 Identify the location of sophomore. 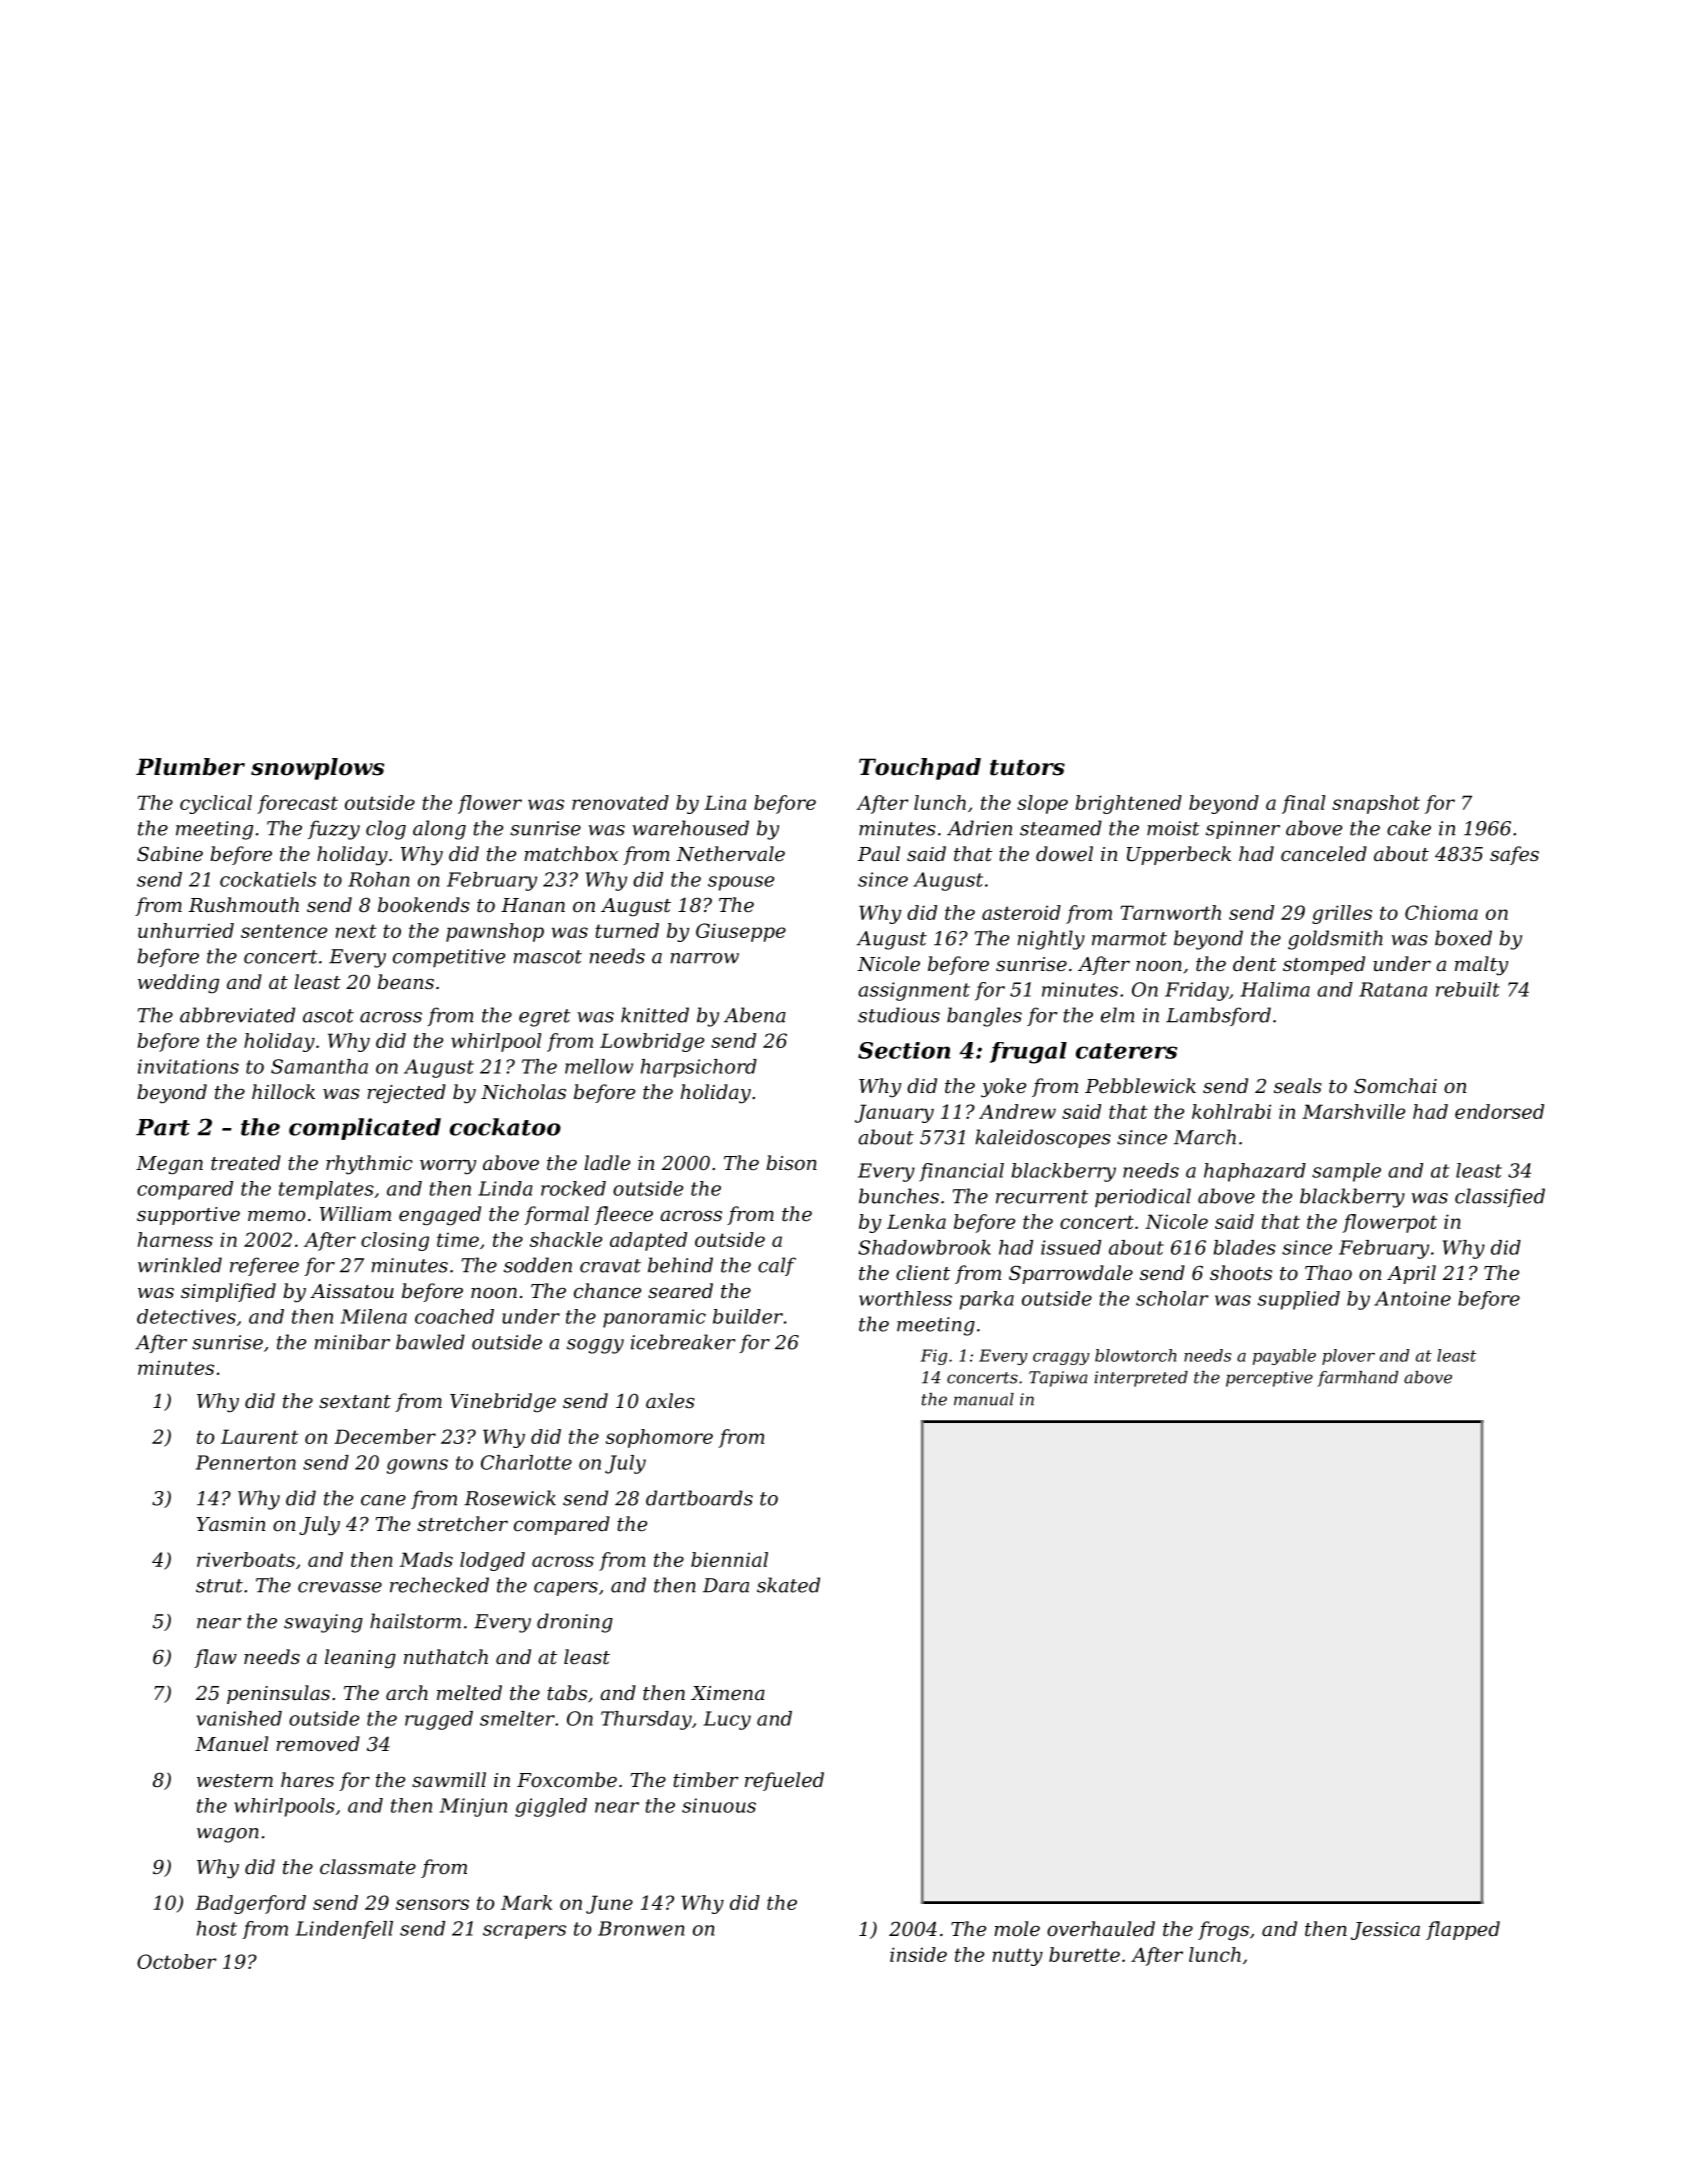
(659, 1438).
